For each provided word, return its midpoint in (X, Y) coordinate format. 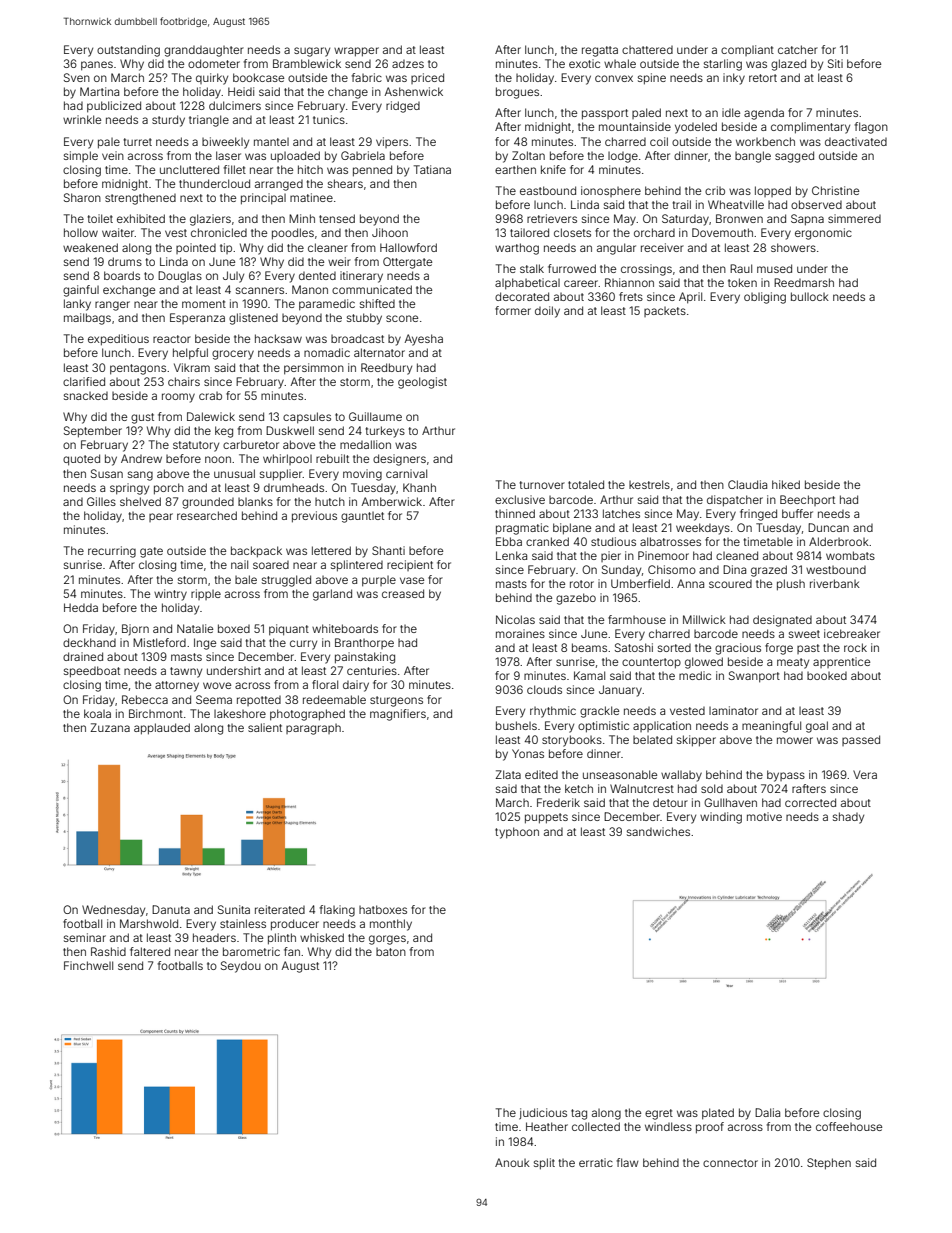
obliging (765, 298)
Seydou (241, 967)
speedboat (92, 672)
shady (848, 818)
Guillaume (375, 416)
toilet (100, 218)
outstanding (128, 51)
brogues (517, 93)
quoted (81, 460)
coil (659, 141)
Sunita (234, 909)
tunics (329, 119)
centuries (372, 670)
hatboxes (383, 909)
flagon (871, 128)
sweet (804, 634)
